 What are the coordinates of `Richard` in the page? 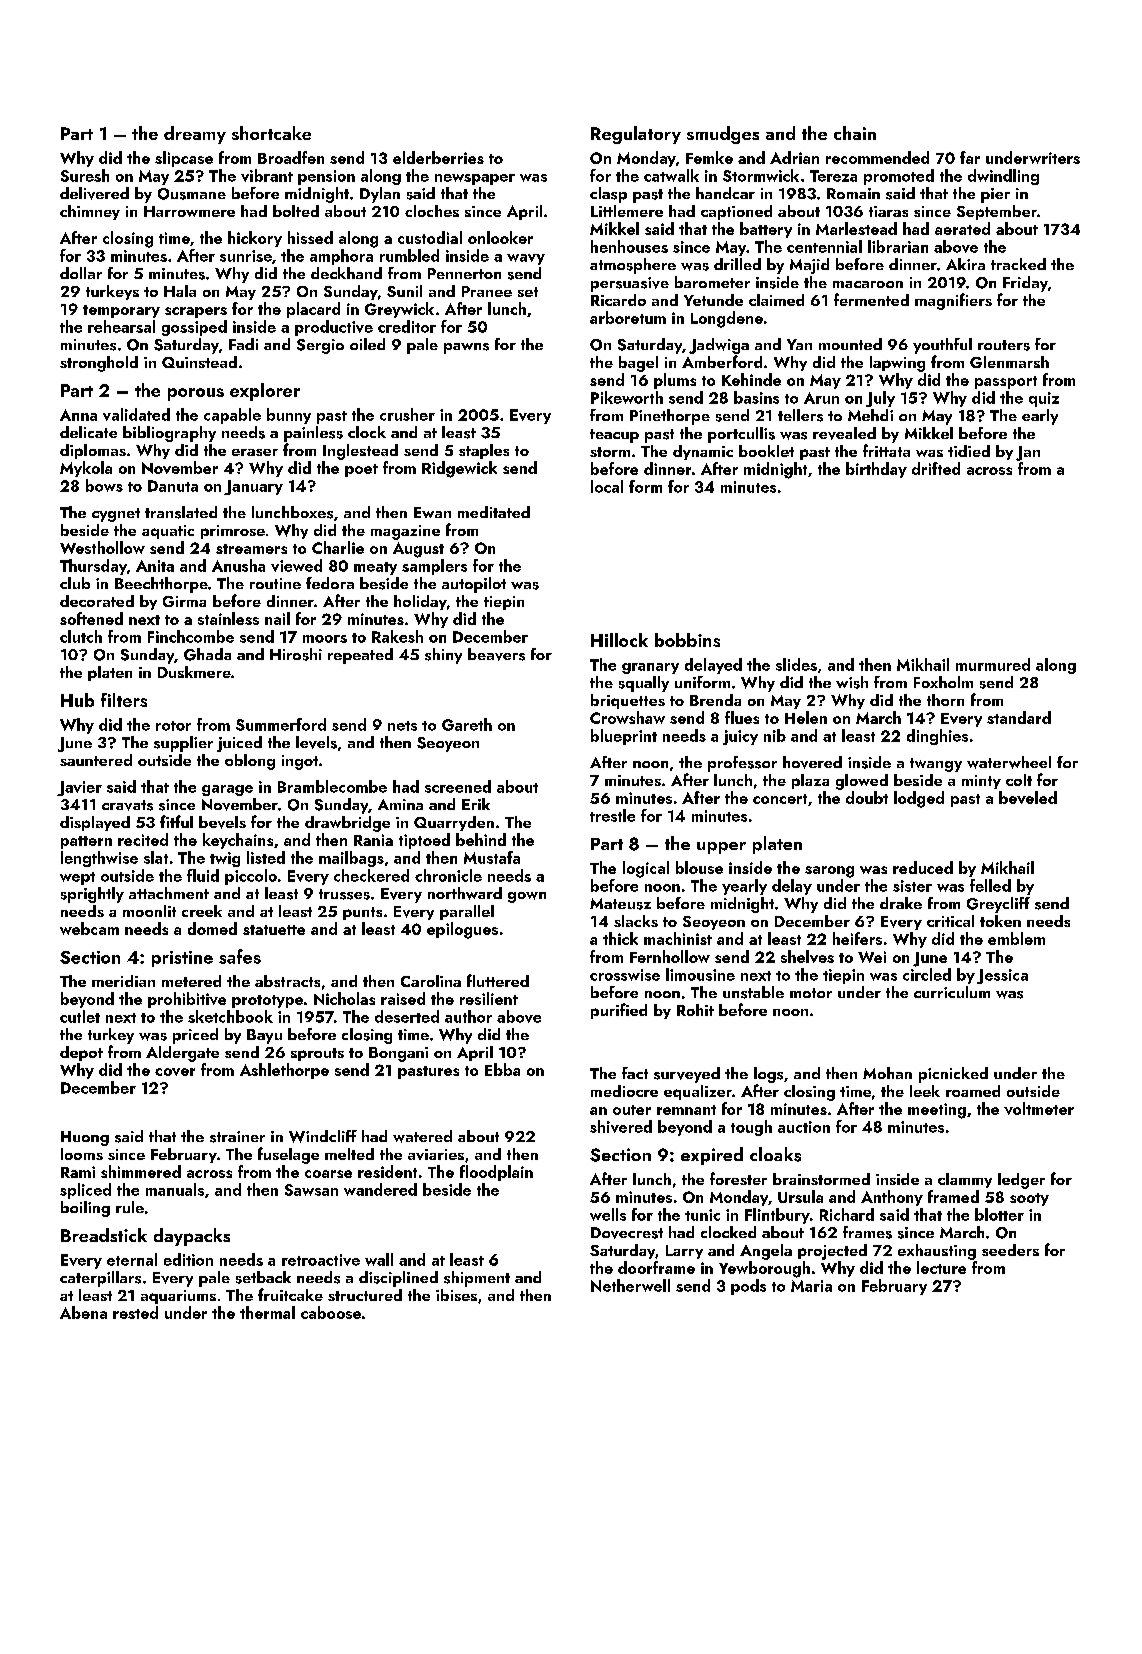 It's located at (847, 1214).
